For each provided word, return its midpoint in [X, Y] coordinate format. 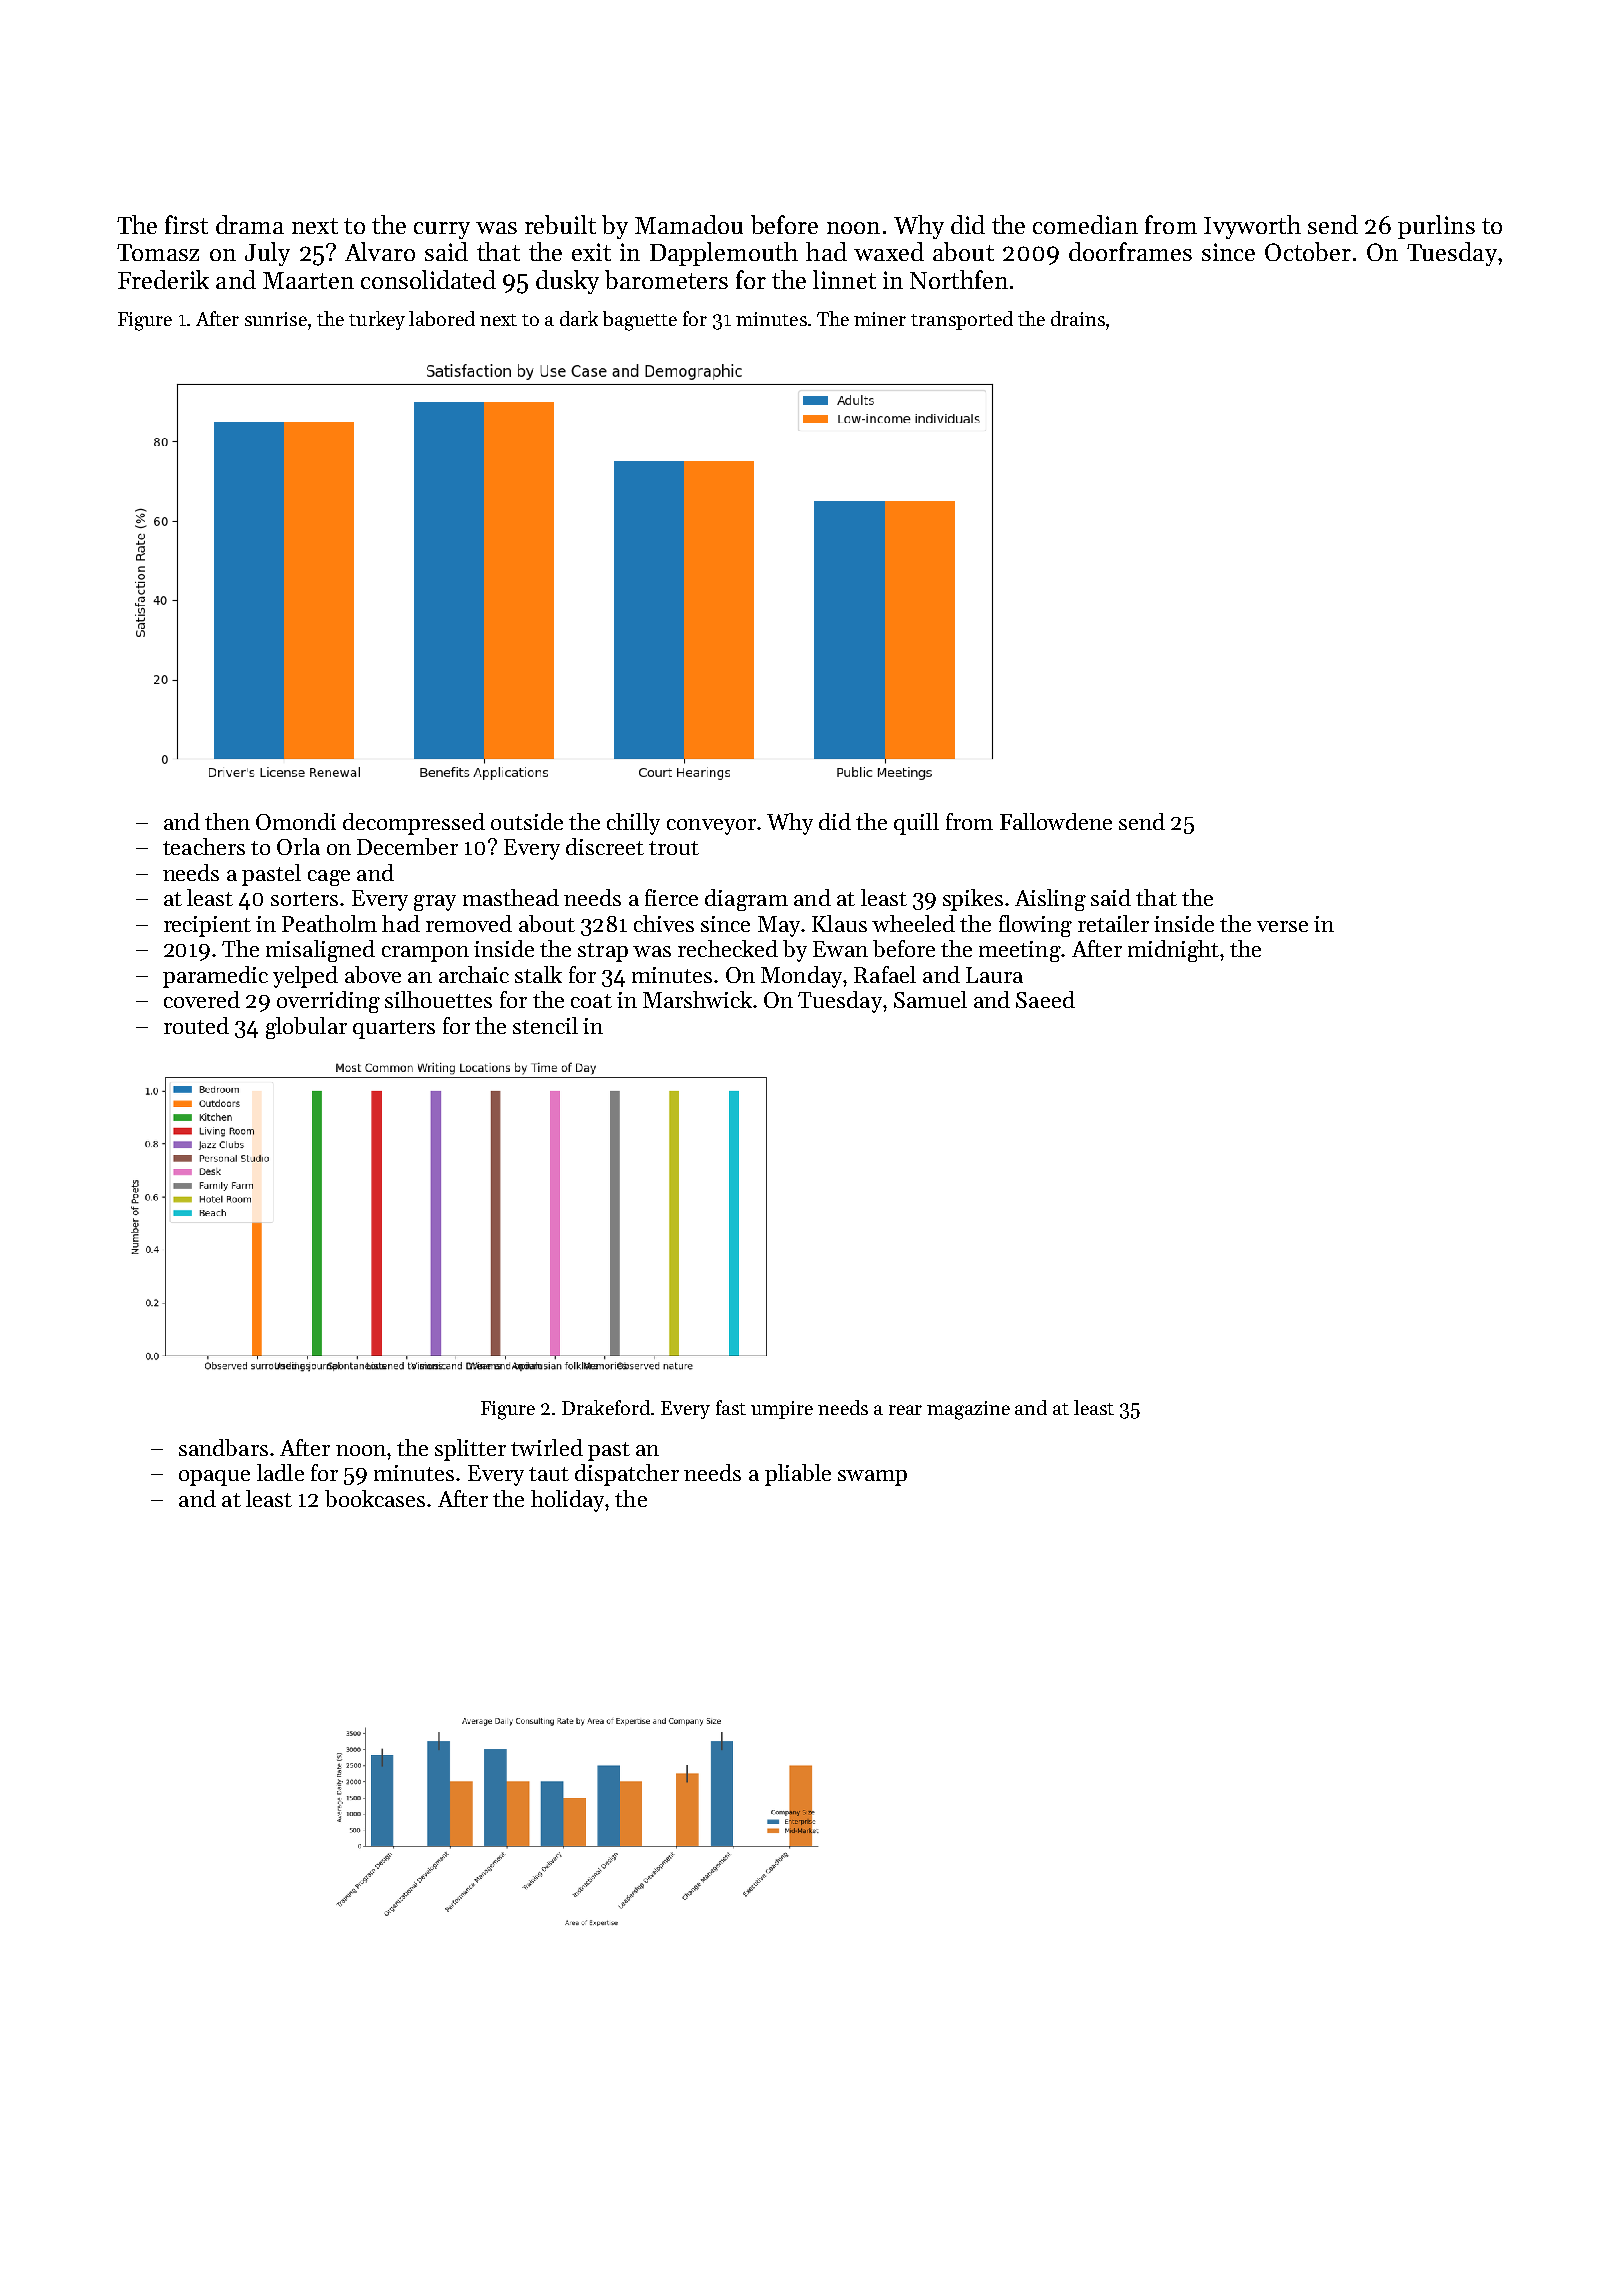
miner [880, 319]
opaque [214, 1478]
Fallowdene [1056, 821]
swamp [872, 1478]
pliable [798, 1475]
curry [442, 230]
